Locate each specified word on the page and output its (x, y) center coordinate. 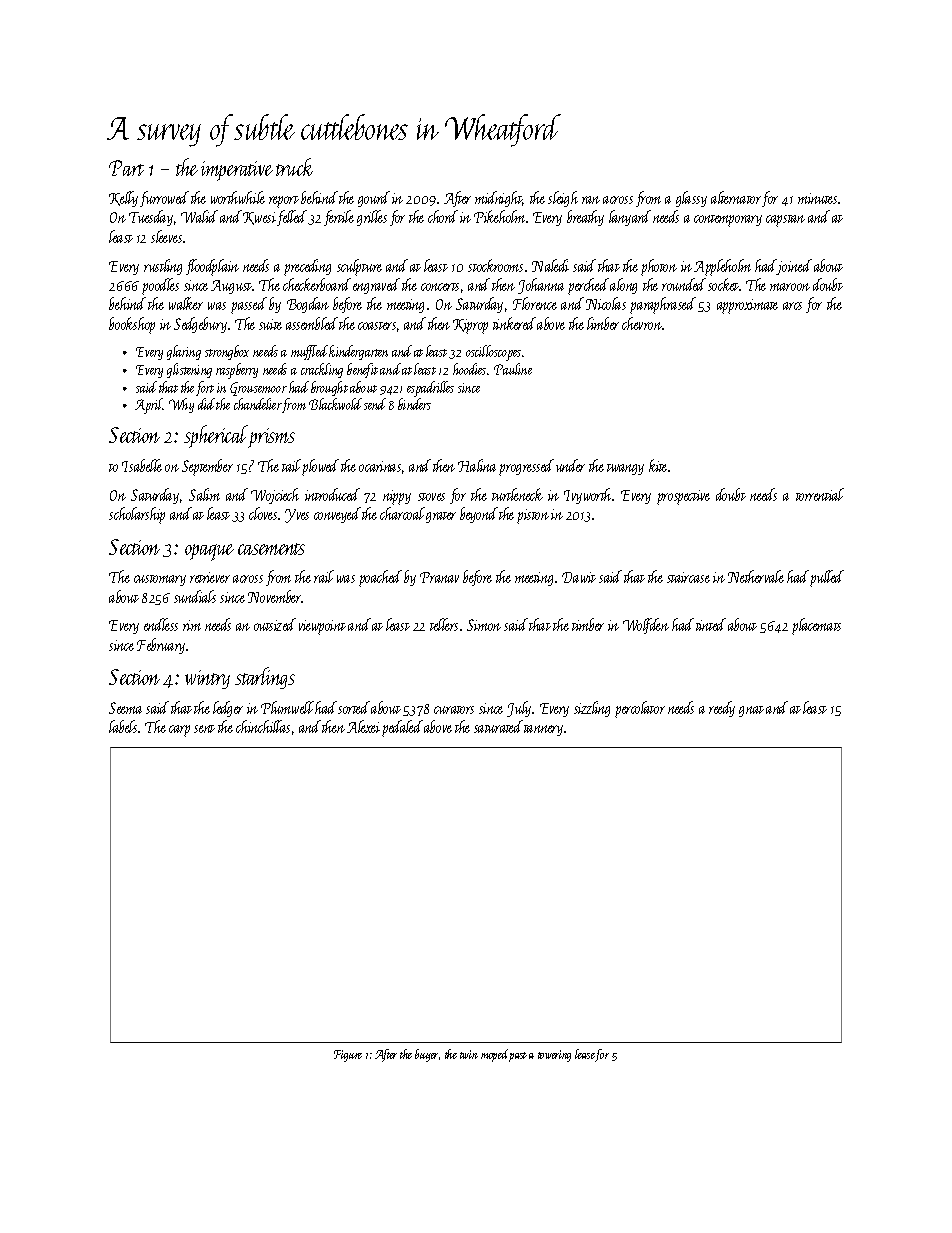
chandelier (258, 404)
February (161, 646)
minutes (817, 198)
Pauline (513, 369)
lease (585, 1055)
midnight (499, 199)
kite (659, 465)
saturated (498, 726)
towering (554, 1056)
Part (126, 168)
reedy (722, 709)
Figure (348, 1056)
